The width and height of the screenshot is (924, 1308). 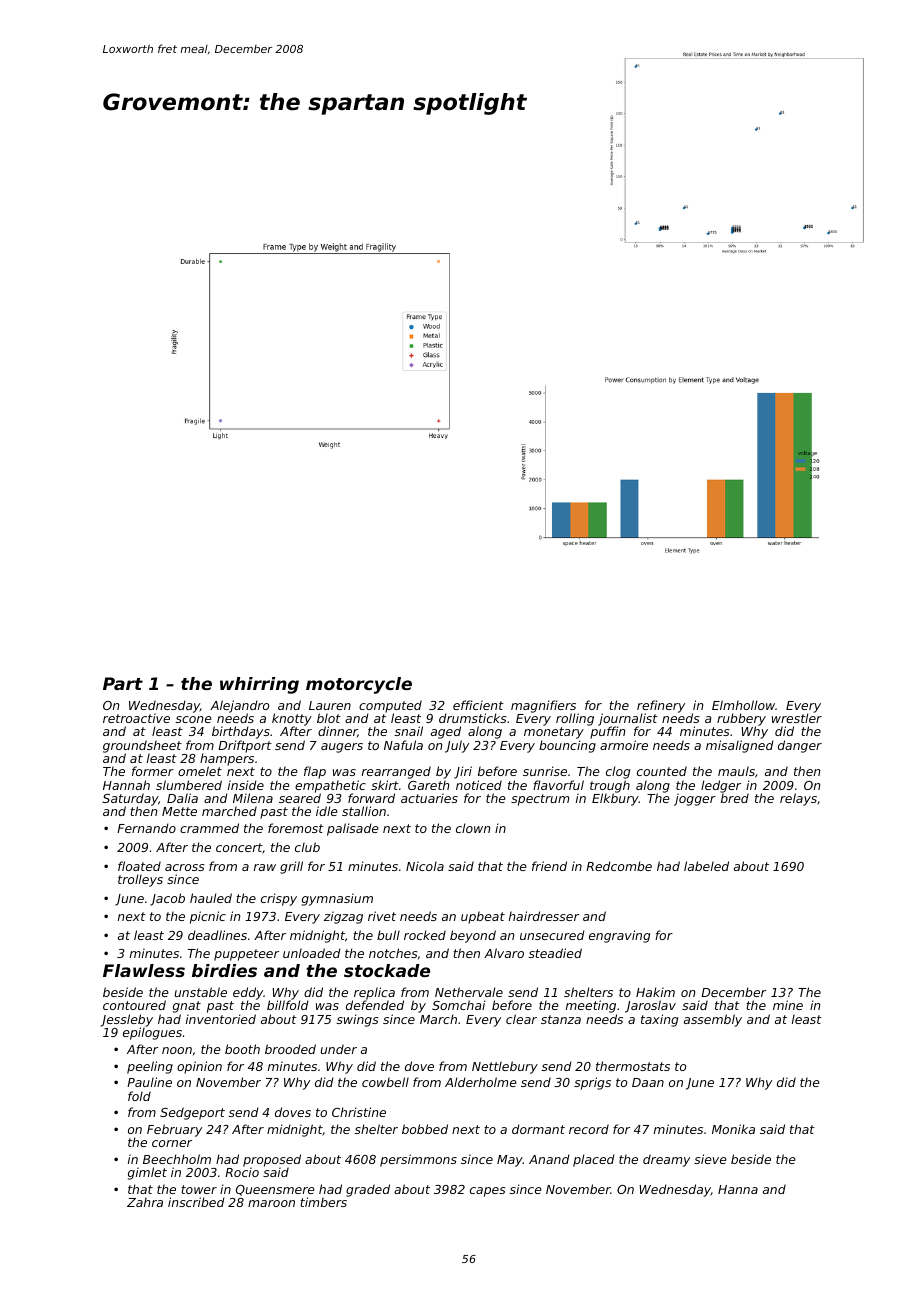 I want to click on capes, so click(x=488, y=1192).
